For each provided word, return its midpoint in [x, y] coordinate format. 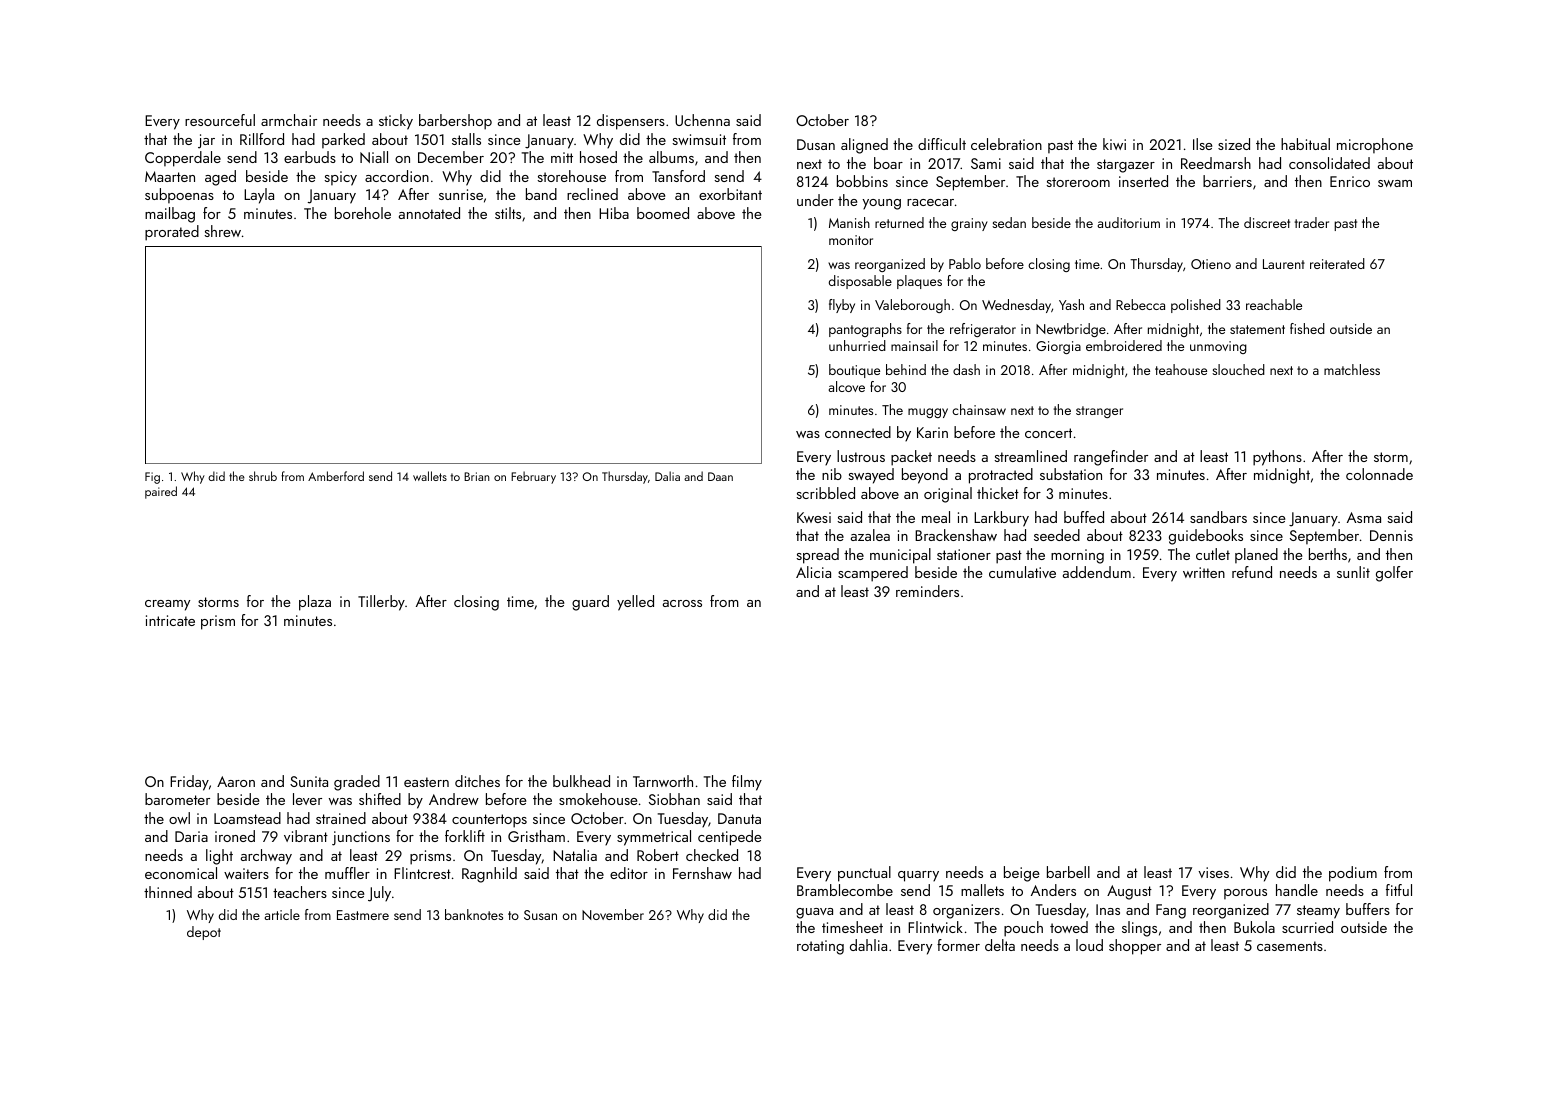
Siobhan [674, 799]
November [613, 914]
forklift [465, 836]
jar [206, 141]
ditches [477, 781]
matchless [1352, 369]
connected [858, 432]
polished [1196, 306]
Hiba [614, 213]
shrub [263, 476]
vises [1213, 872]
